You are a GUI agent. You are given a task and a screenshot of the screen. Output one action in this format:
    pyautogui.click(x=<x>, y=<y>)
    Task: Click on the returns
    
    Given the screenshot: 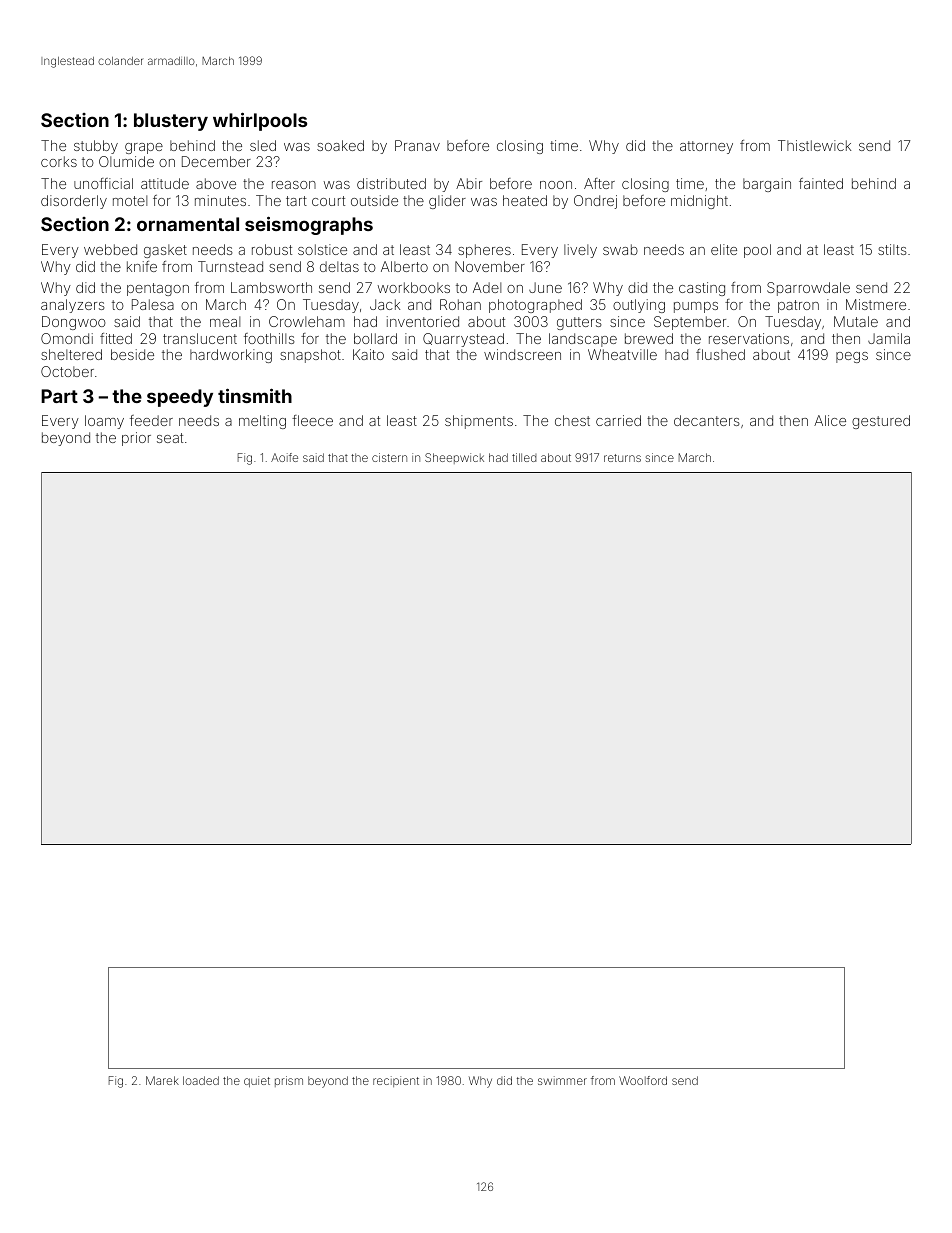 What is the action you would take?
    pyautogui.click(x=622, y=458)
